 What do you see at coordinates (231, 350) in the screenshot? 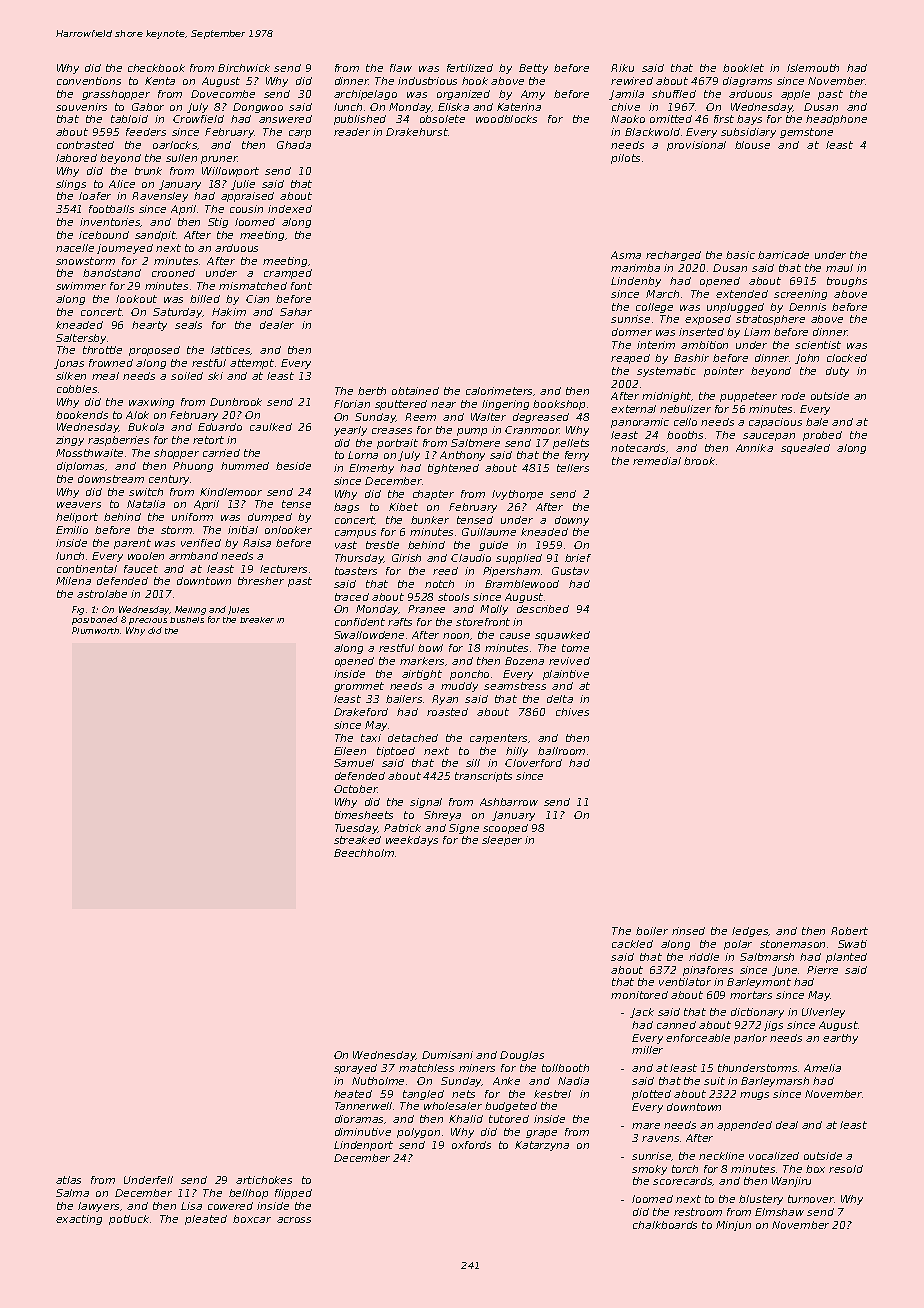
I see `lattices` at bounding box center [231, 350].
